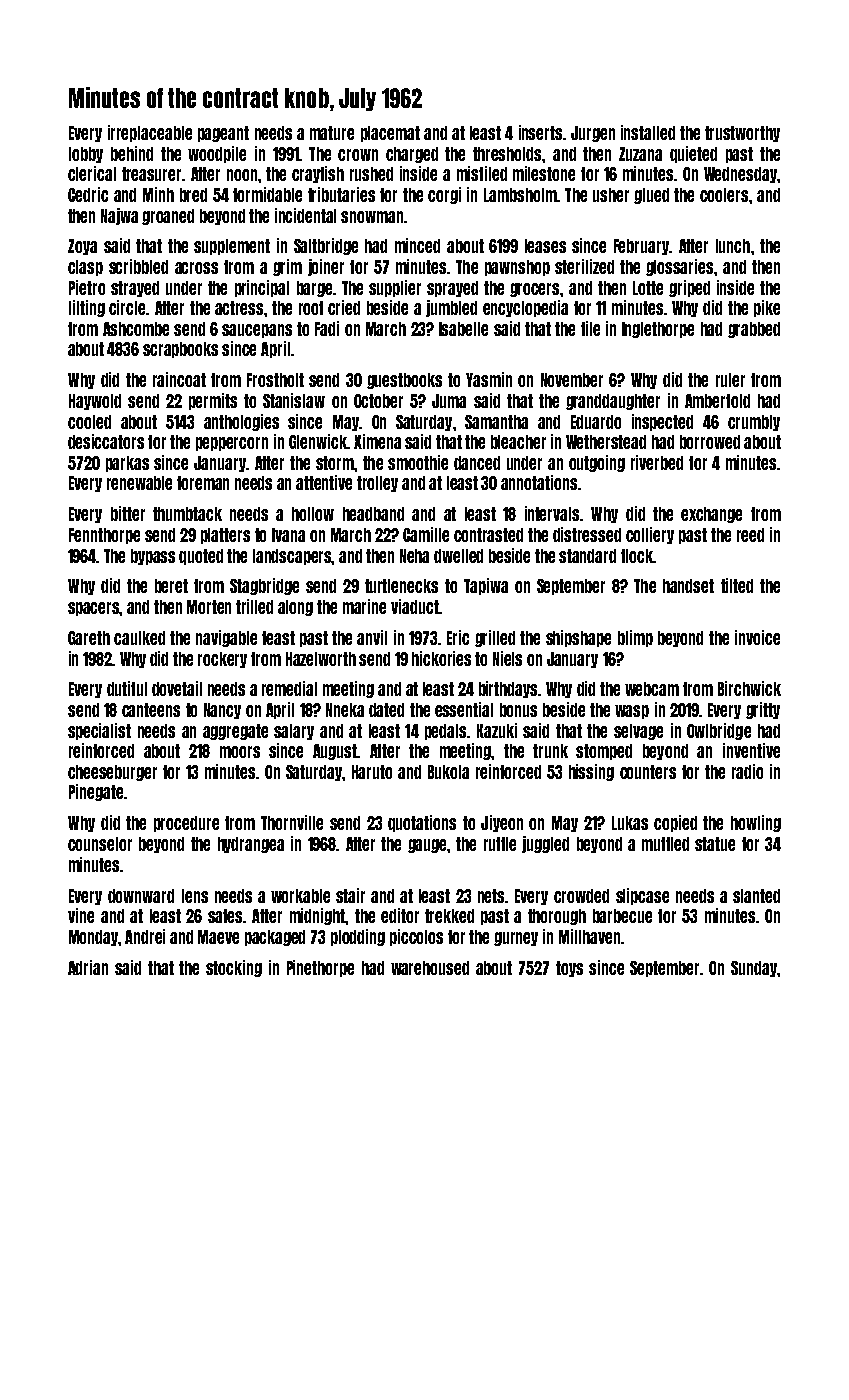  What do you see at coordinates (679, 267) in the screenshot?
I see `glossaries` at bounding box center [679, 267].
